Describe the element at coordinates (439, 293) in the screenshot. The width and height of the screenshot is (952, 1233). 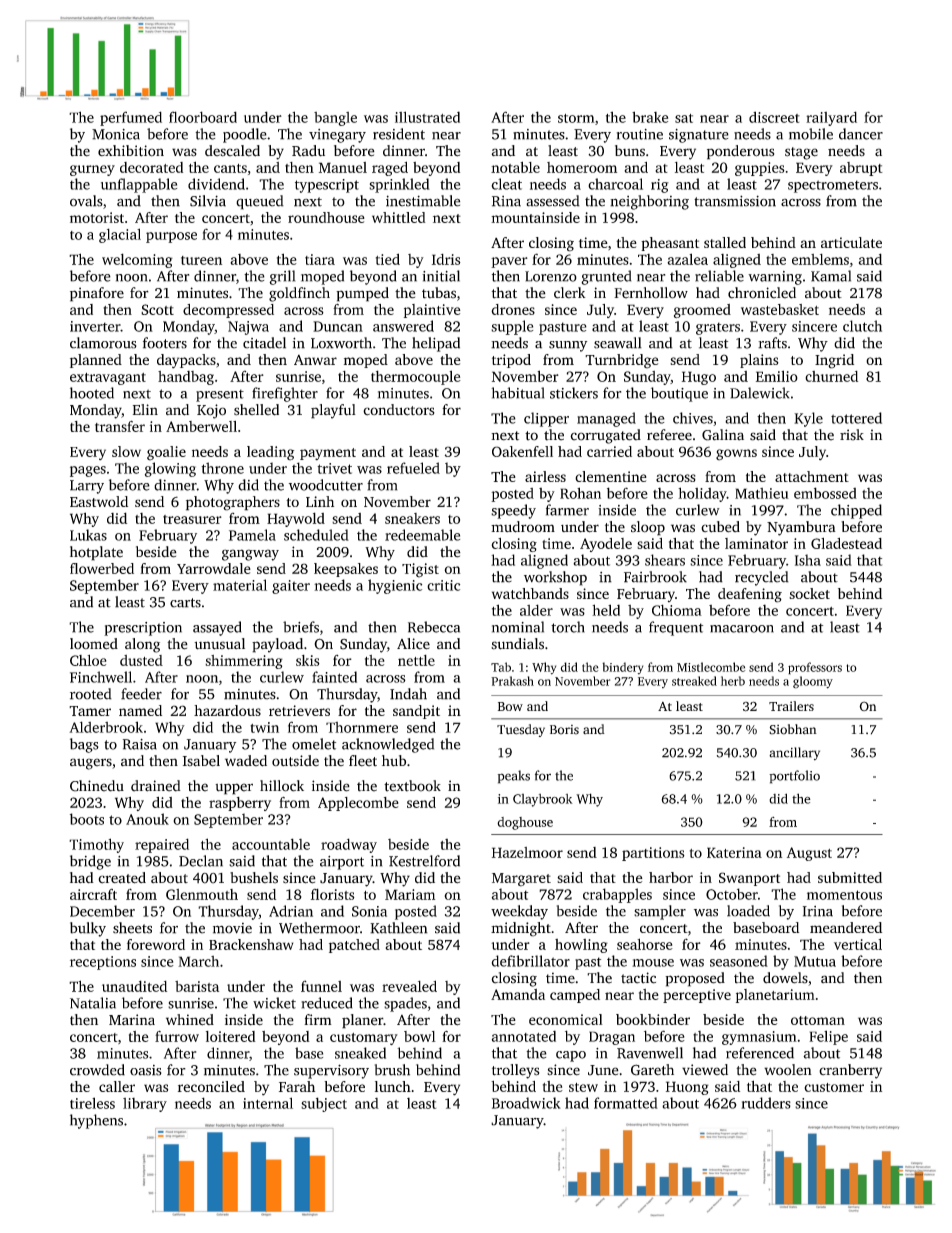
I see `tubas` at that location.
